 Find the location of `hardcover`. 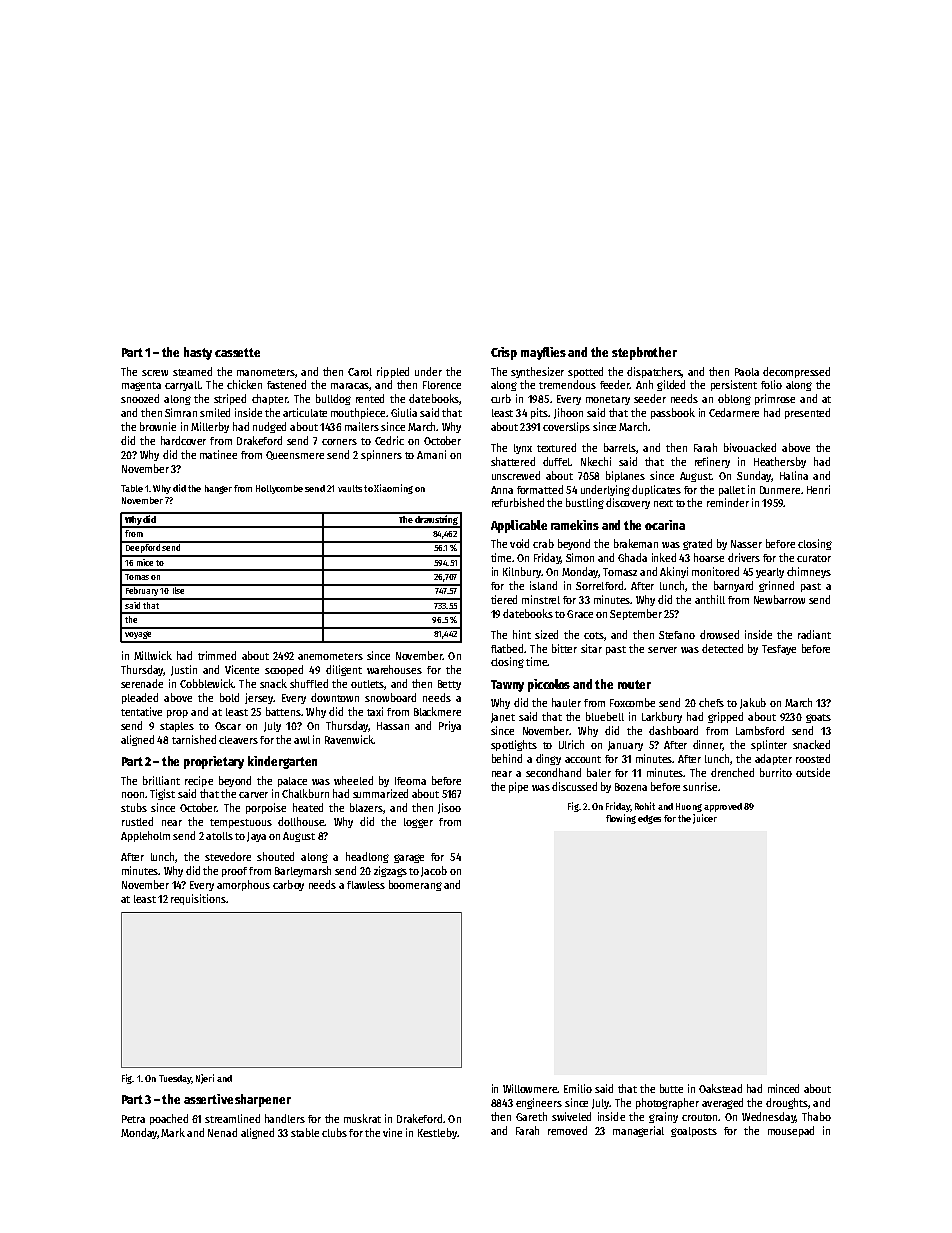

hardcover is located at coordinates (183, 440).
